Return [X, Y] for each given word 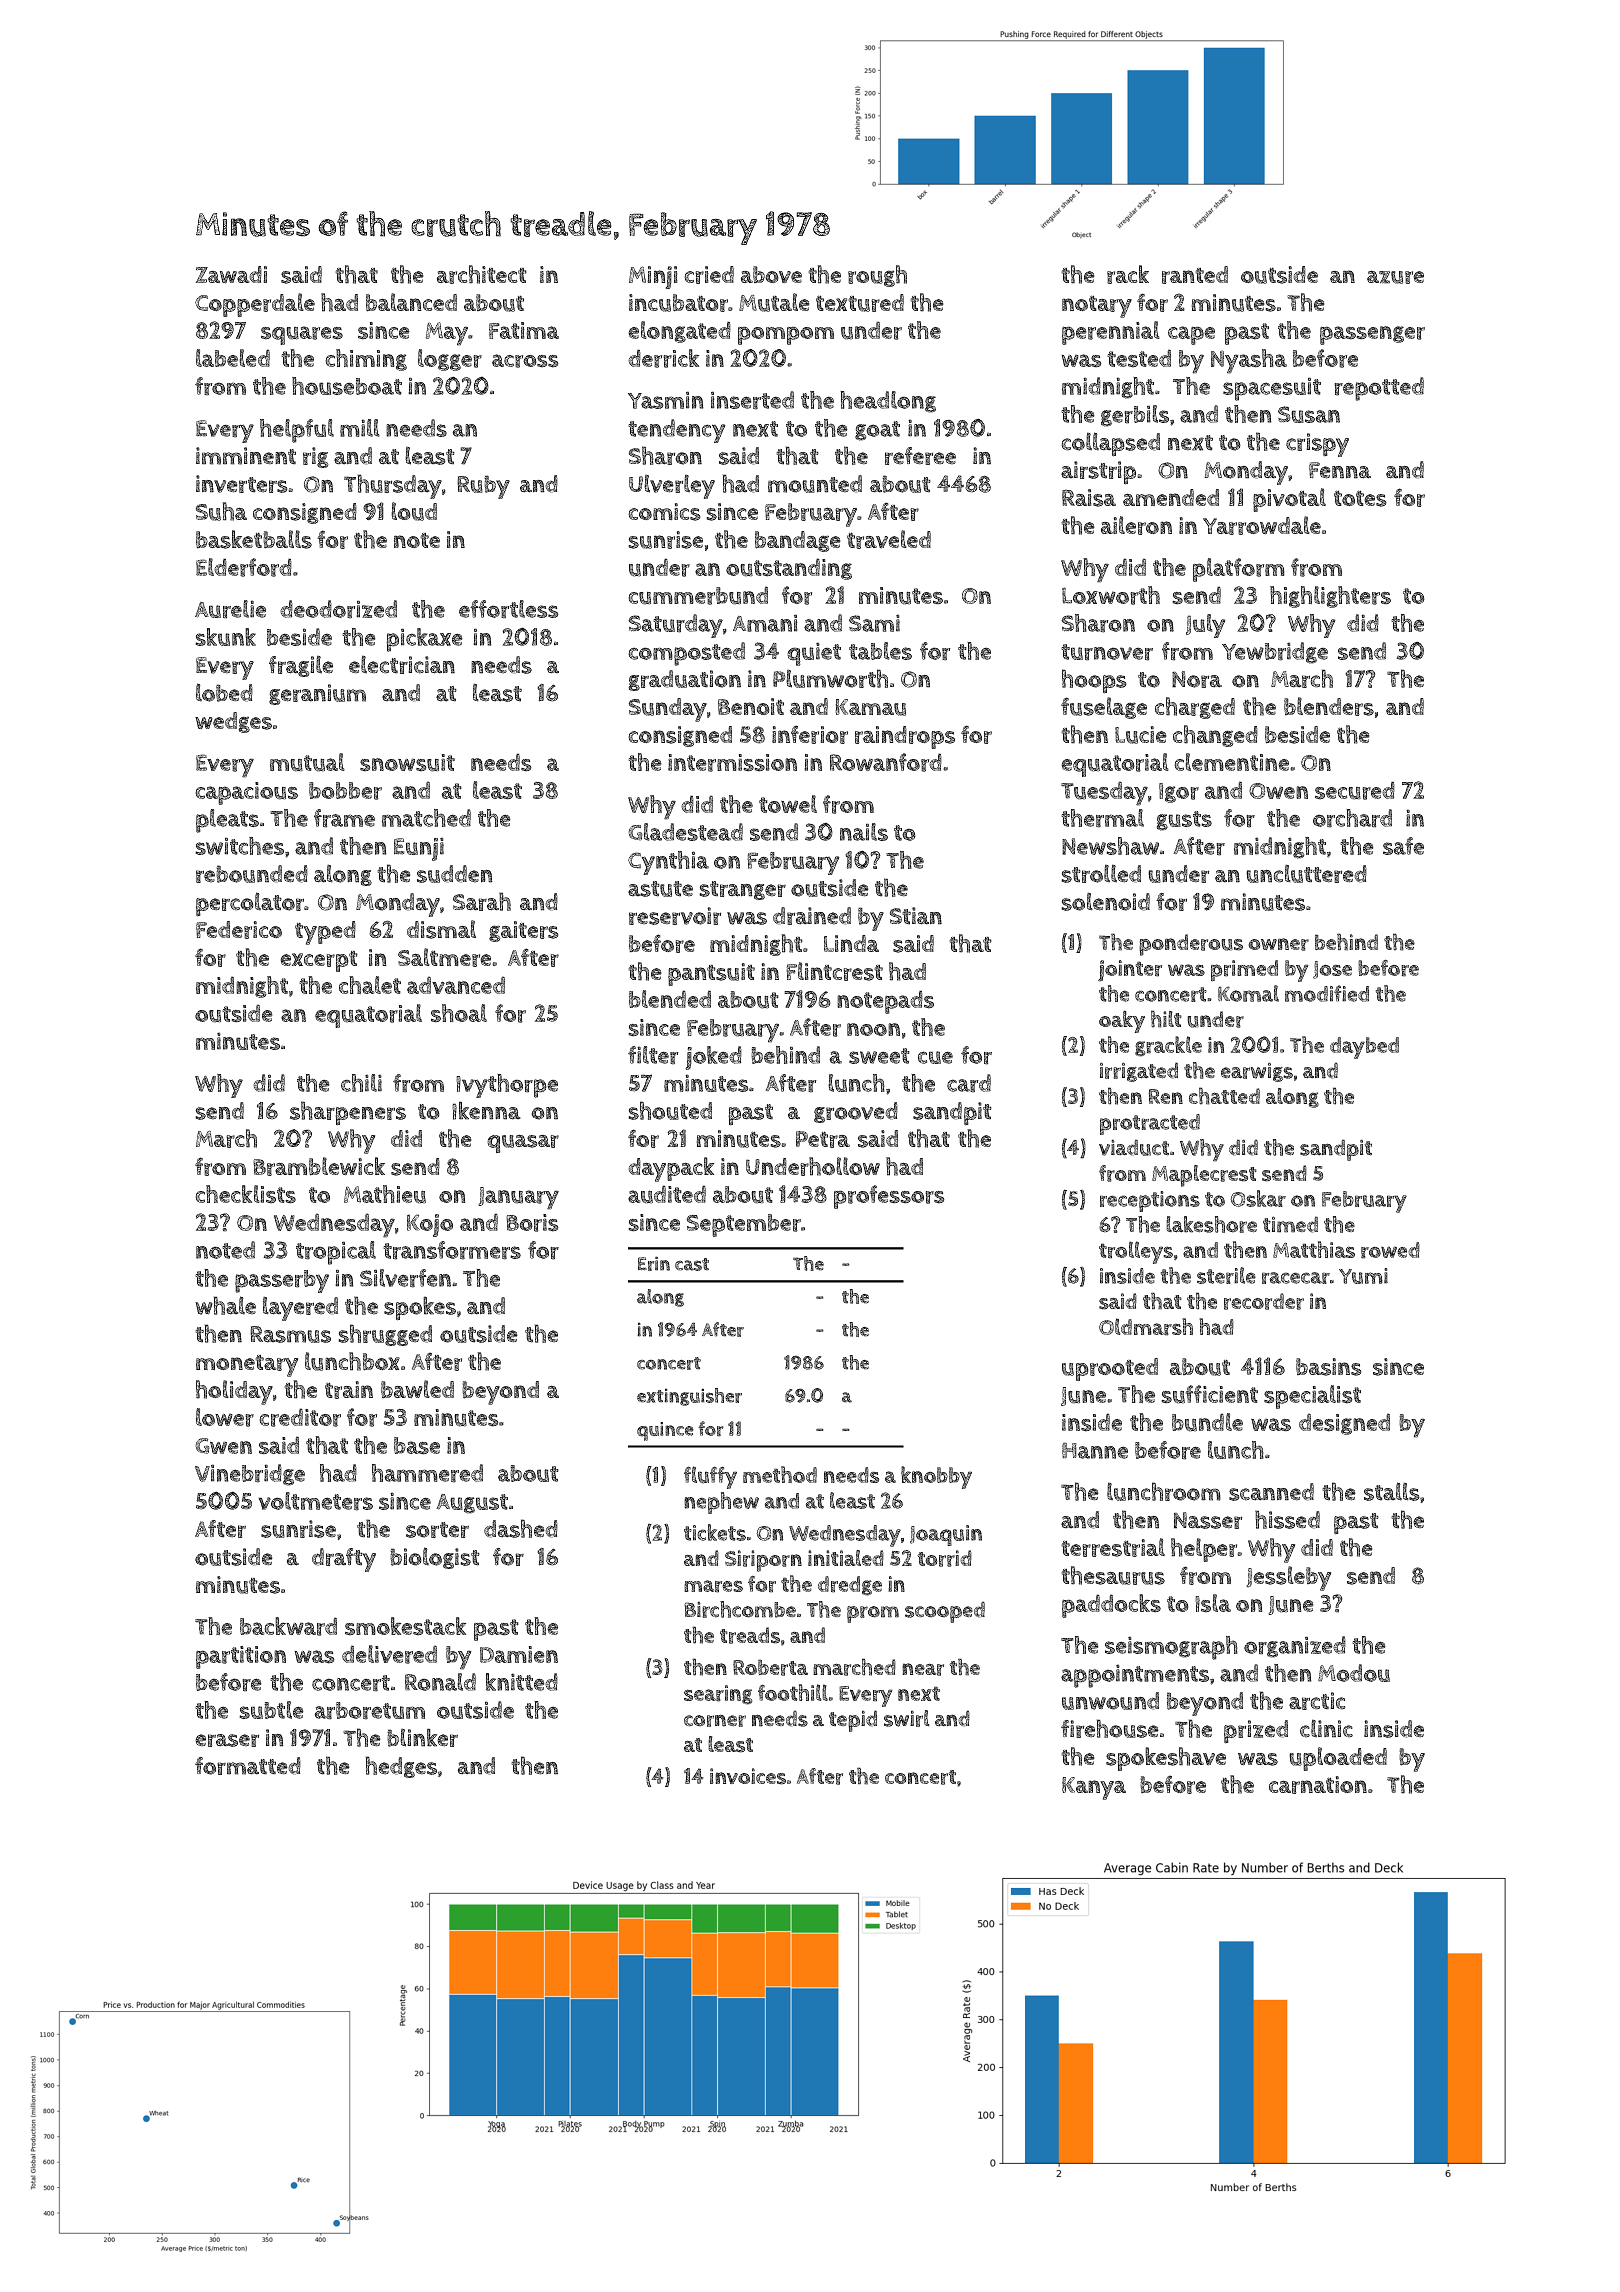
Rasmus [290, 1334]
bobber [345, 791]
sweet [879, 1056]
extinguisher [689, 1397]
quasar [523, 1143]
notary [1097, 306]
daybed [1364, 1048]
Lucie [1141, 735]
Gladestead [685, 832]
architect [482, 274]
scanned [1271, 1492]
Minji [653, 277]
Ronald [440, 1682]
